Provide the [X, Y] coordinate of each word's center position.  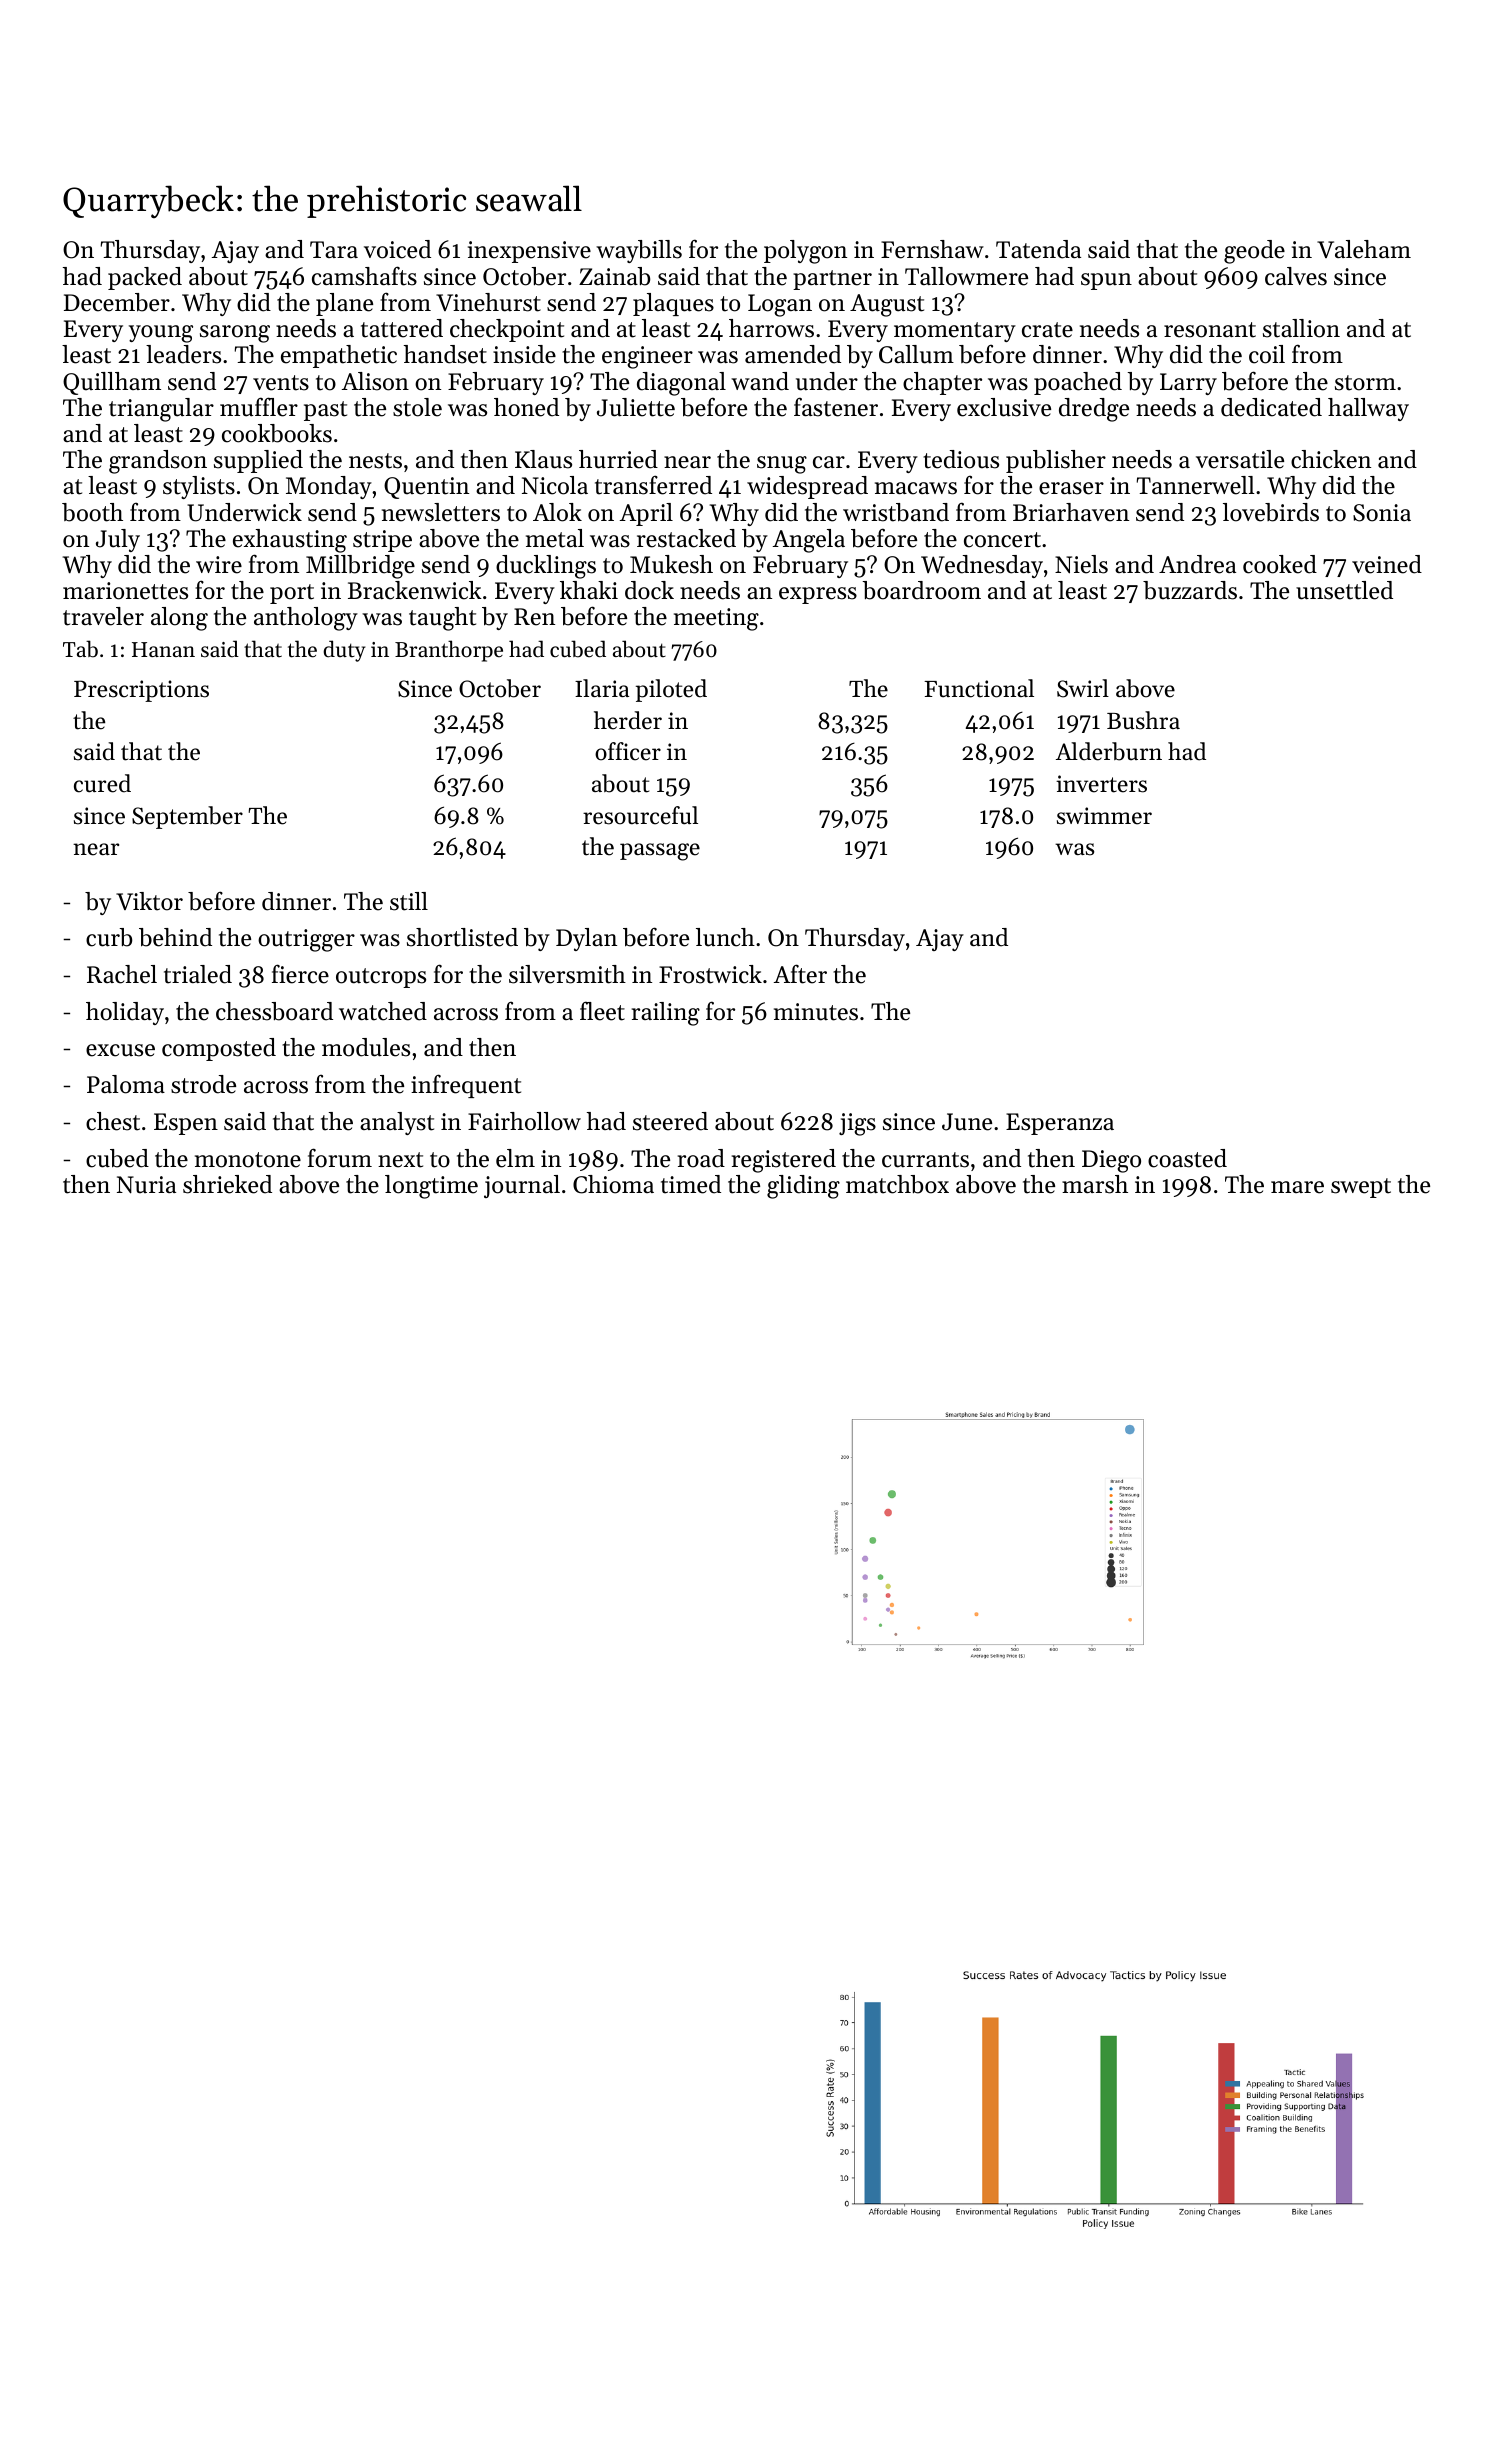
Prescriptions [141, 691]
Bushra [1143, 720]
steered [670, 1121]
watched [383, 1011]
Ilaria [602, 688]
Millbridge [360, 567]
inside [524, 354]
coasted [1187, 1158]
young [161, 334]
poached [1078, 383]
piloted [671, 690]
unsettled [1344, 590]
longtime [431, 1187]
